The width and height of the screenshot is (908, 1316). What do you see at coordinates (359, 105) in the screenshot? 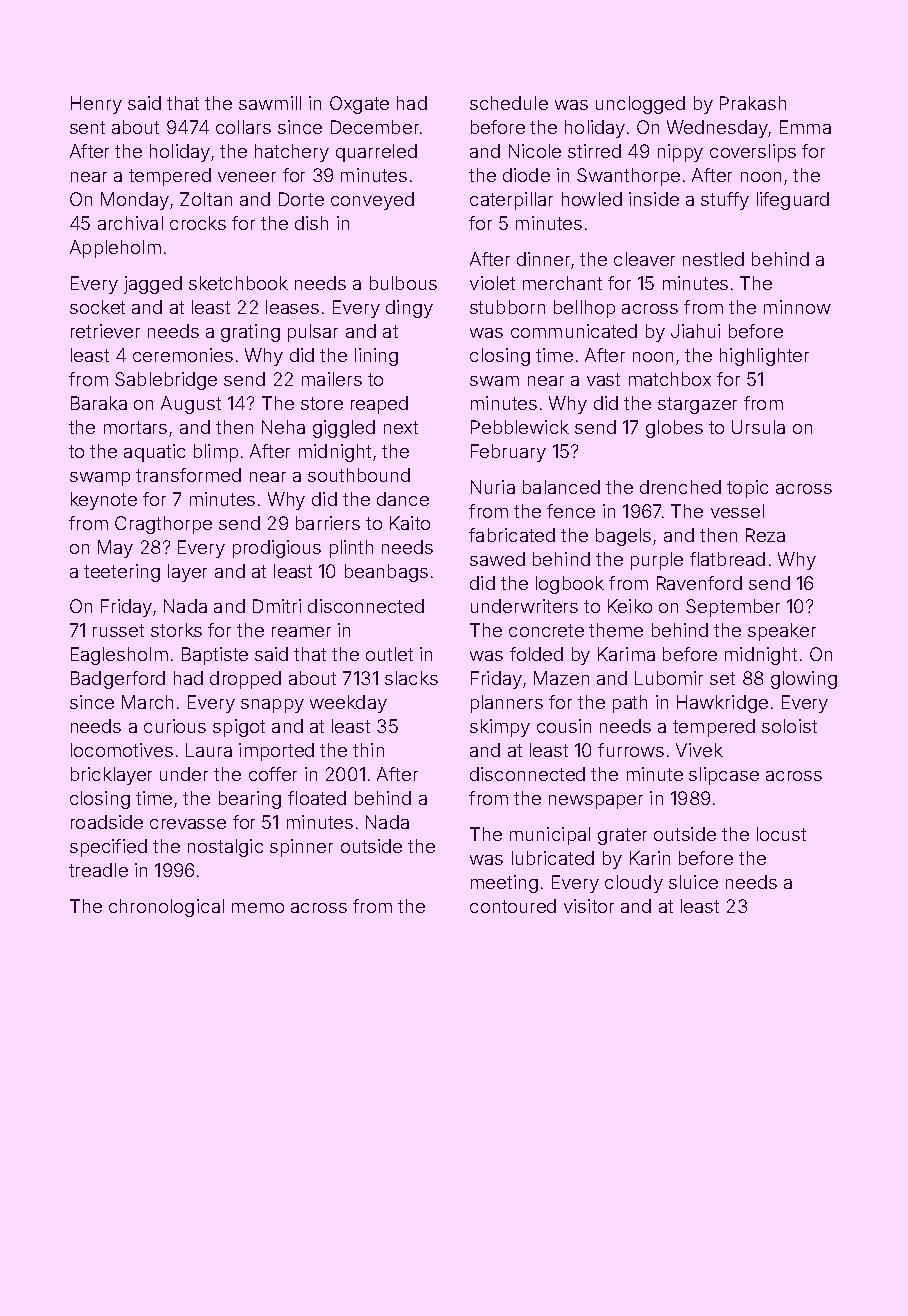
I see `Oxgate` at bounding box center [359, 105].
